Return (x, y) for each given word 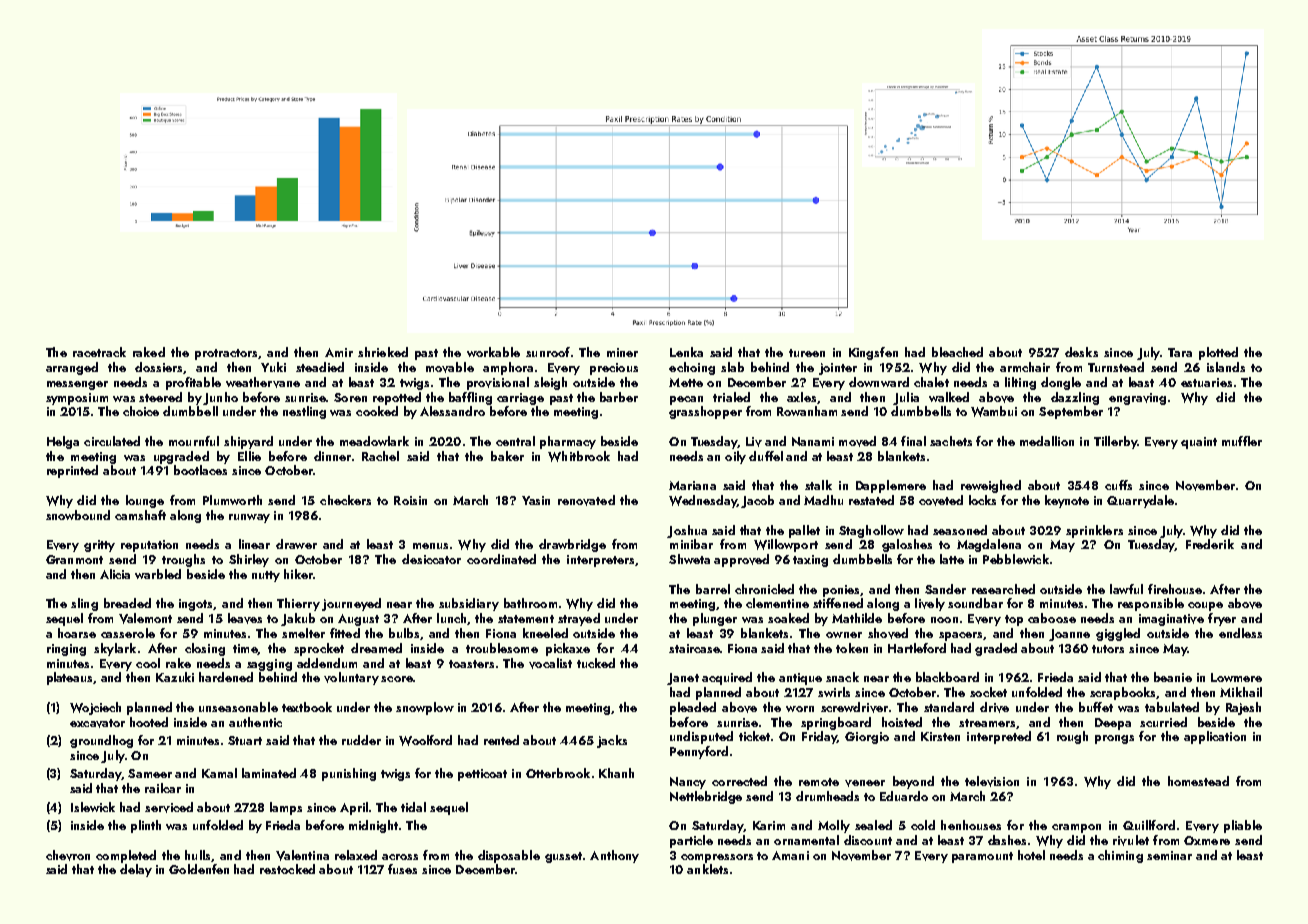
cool (148, 663)
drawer (296, 544)
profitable (193, 383)
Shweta (689, 559)
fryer (1222, 619)
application (1215, 737)
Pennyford (699, 752)
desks (1081, 352)
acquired (727, 678)
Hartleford (917, 648)
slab (732, 367)
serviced (169, 807)
